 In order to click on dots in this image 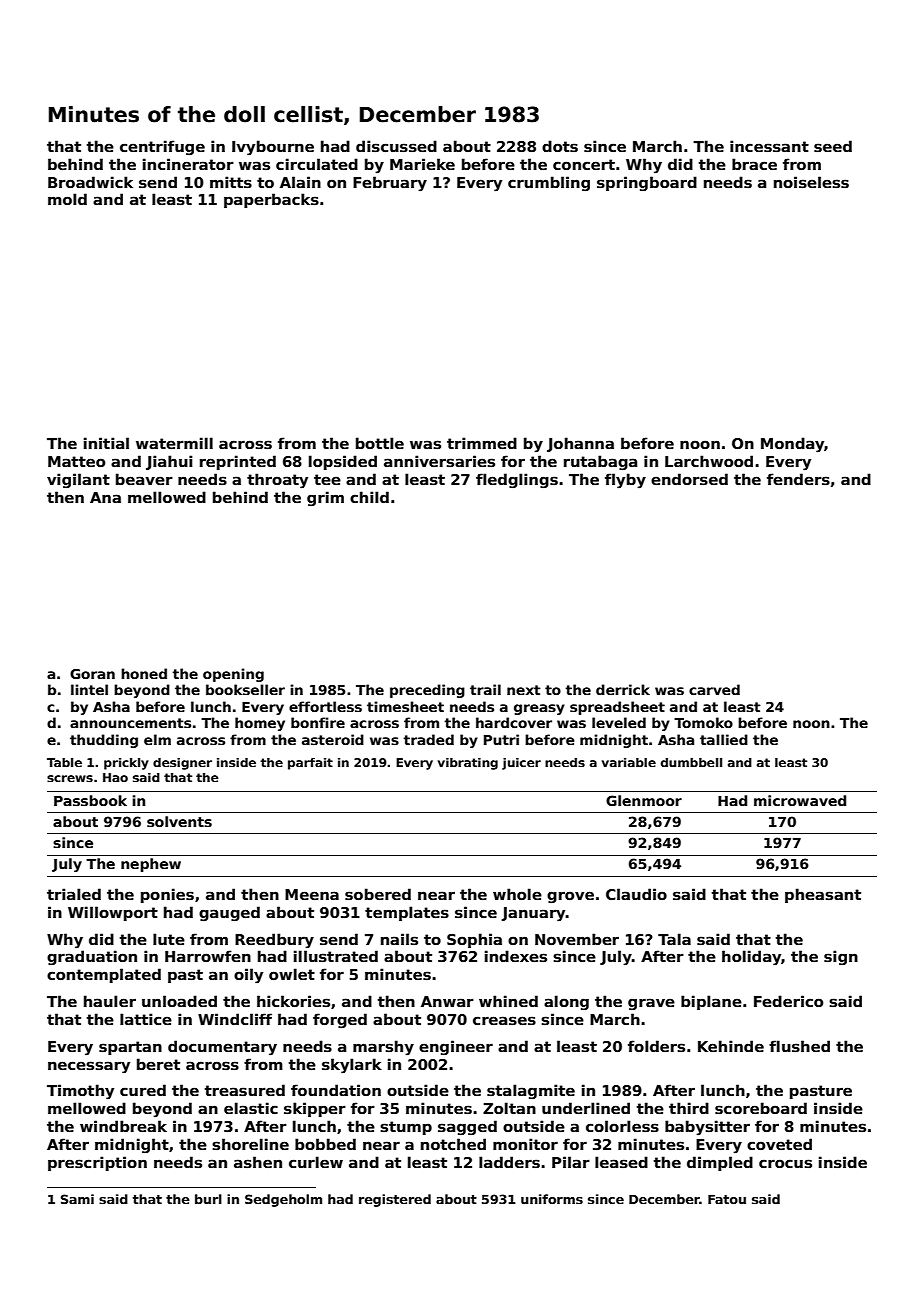, I will do `click(560, 146)`.
